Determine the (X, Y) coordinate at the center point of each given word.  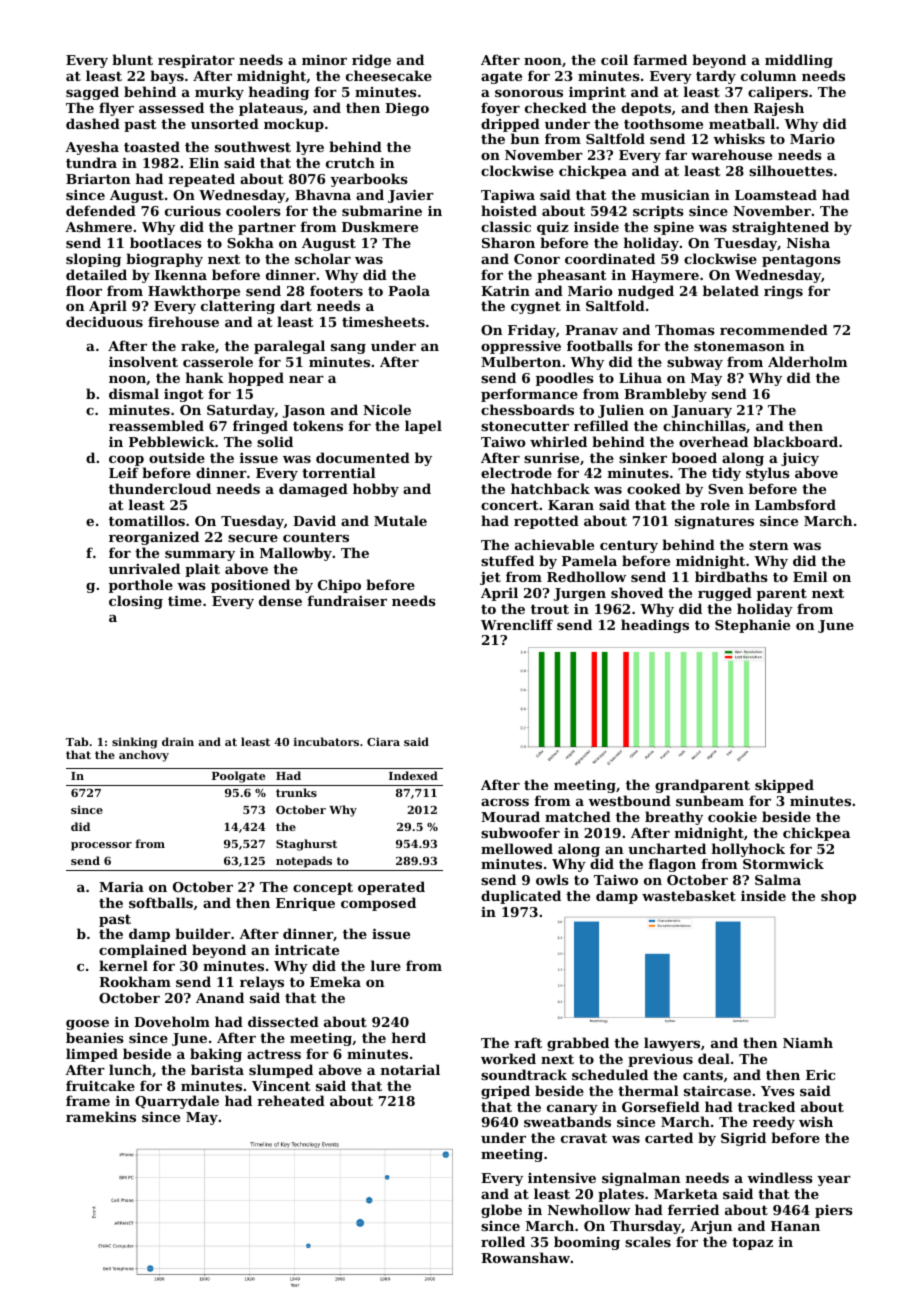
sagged (92, 93)
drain (178, 741)
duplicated (521, 897)
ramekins (101, 1116)
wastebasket (689, 895)
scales (648, 1241)
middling (799, 61)
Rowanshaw (525, 1257)
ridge (371, 61)
